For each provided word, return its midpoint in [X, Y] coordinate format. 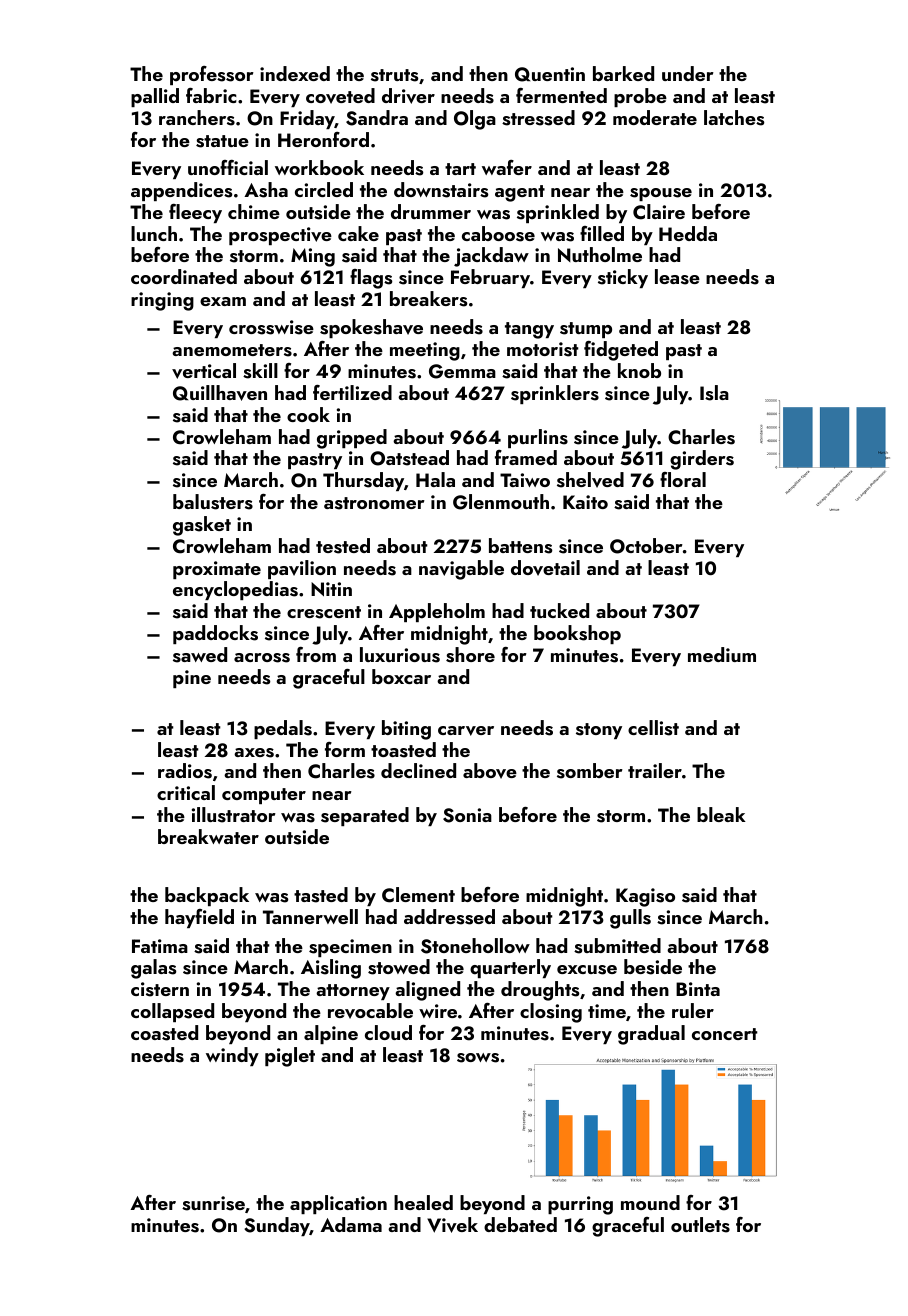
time [607, 1011]
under [688, 73]
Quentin [550, 74]
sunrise [213, 1203]
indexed [295, 73]
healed [423, 1202]
